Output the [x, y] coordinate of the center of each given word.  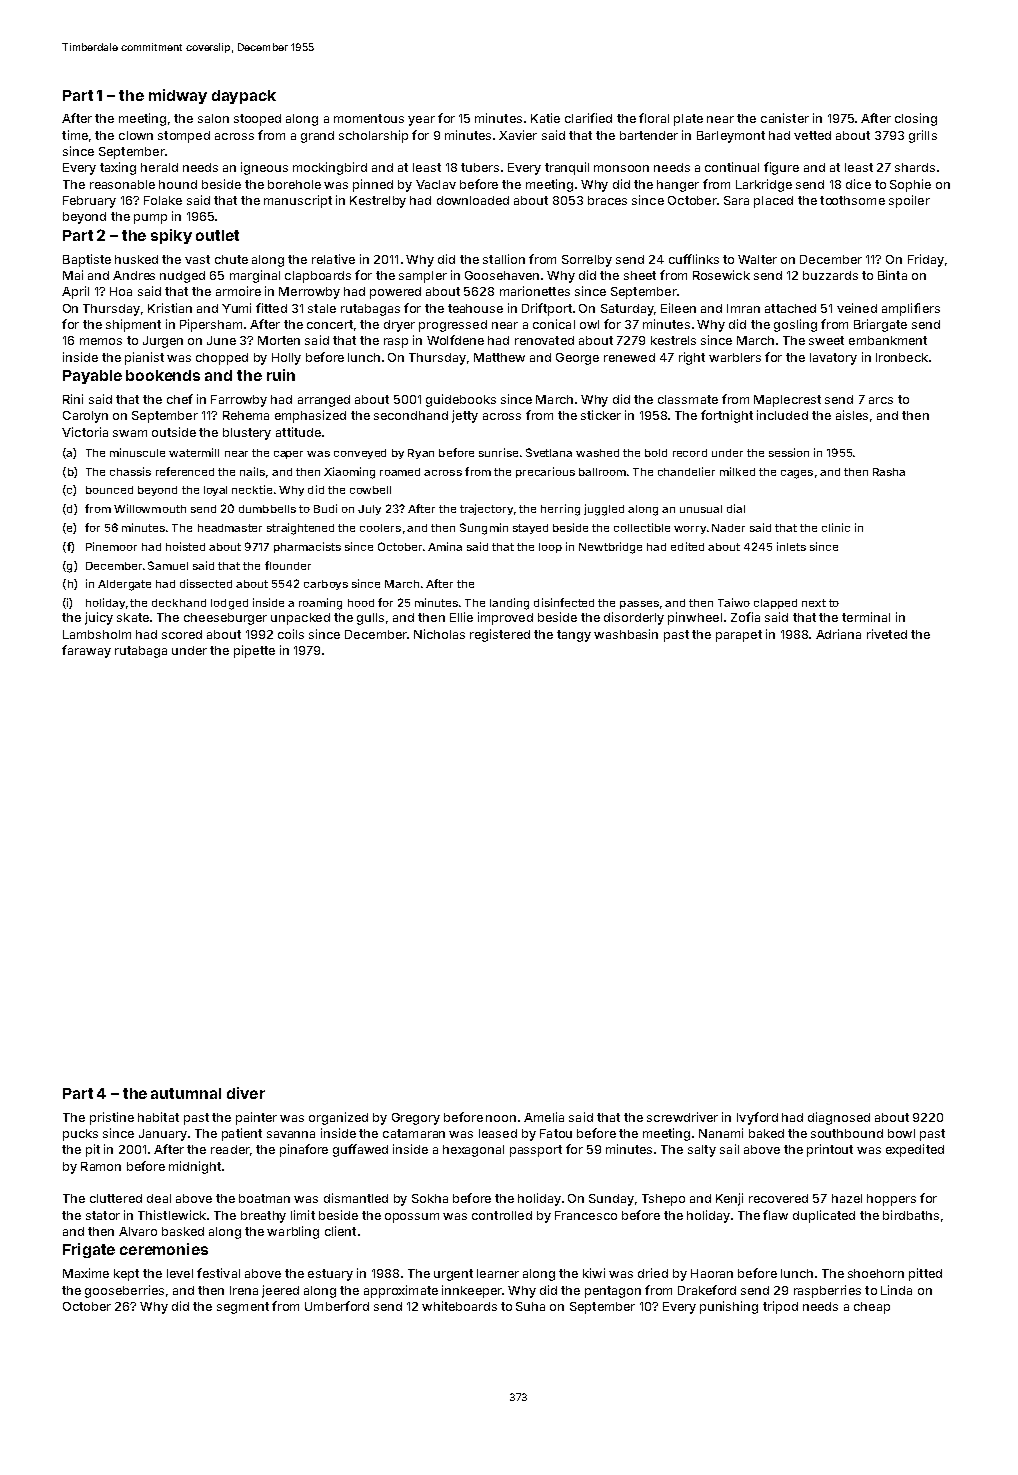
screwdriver [682, 1117]
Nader [728, 528]
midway [178, 96]
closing [916, 119]
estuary [330, 1275]
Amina [445, 546]
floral [654, 118]
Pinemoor [111, 546]
